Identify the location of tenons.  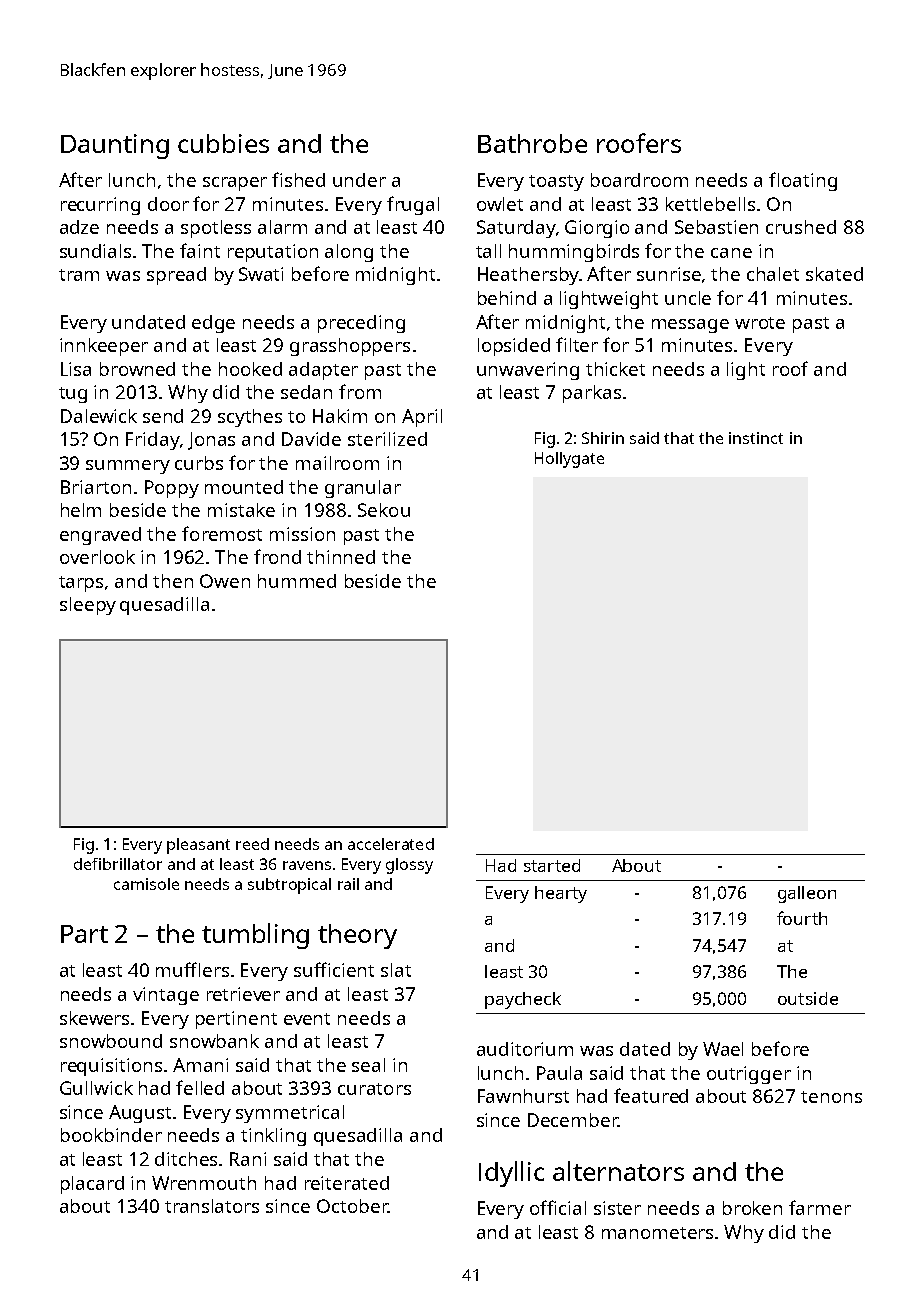
(831, 1097).
